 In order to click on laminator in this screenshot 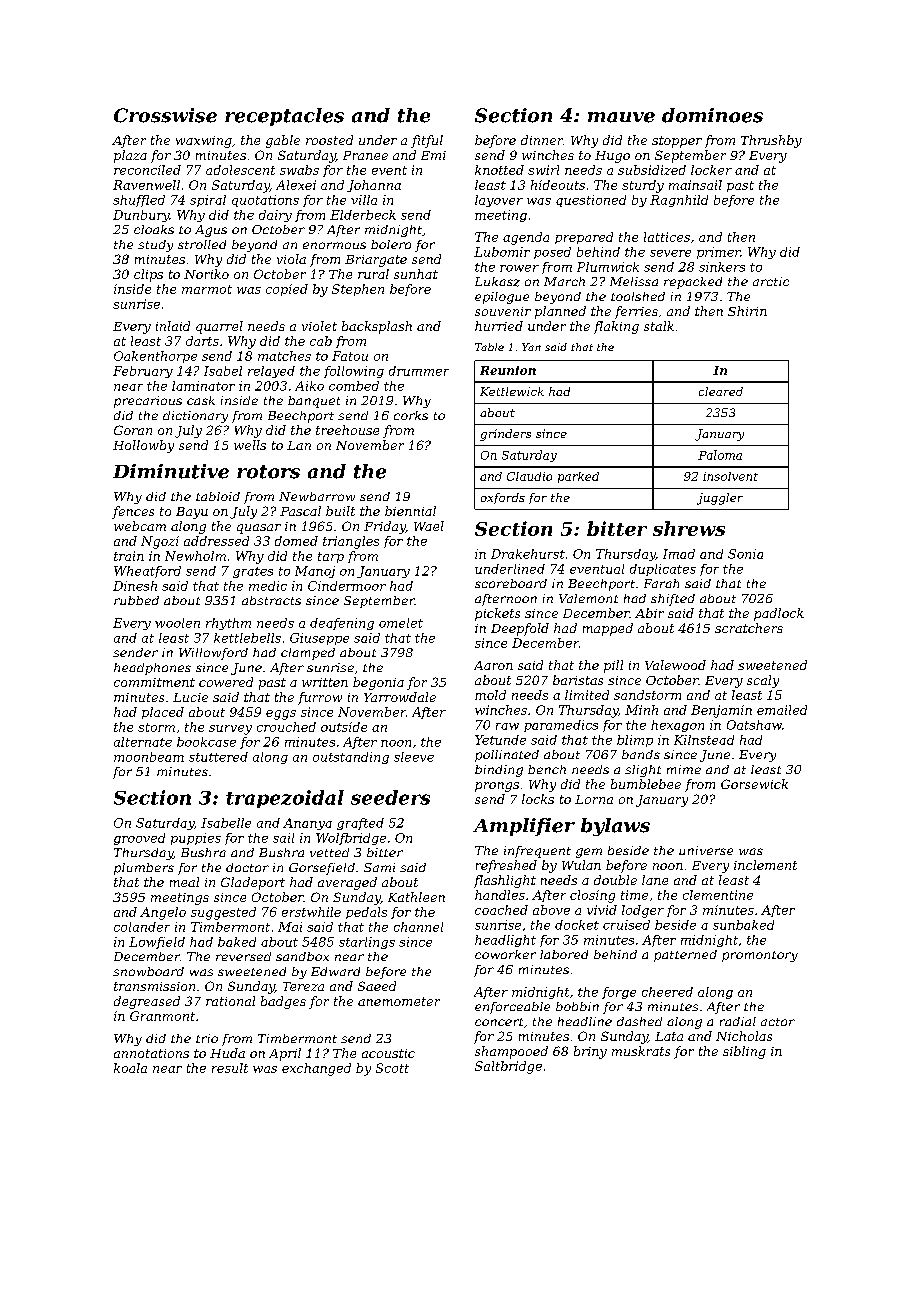, I will do `click(203, 386)`.
